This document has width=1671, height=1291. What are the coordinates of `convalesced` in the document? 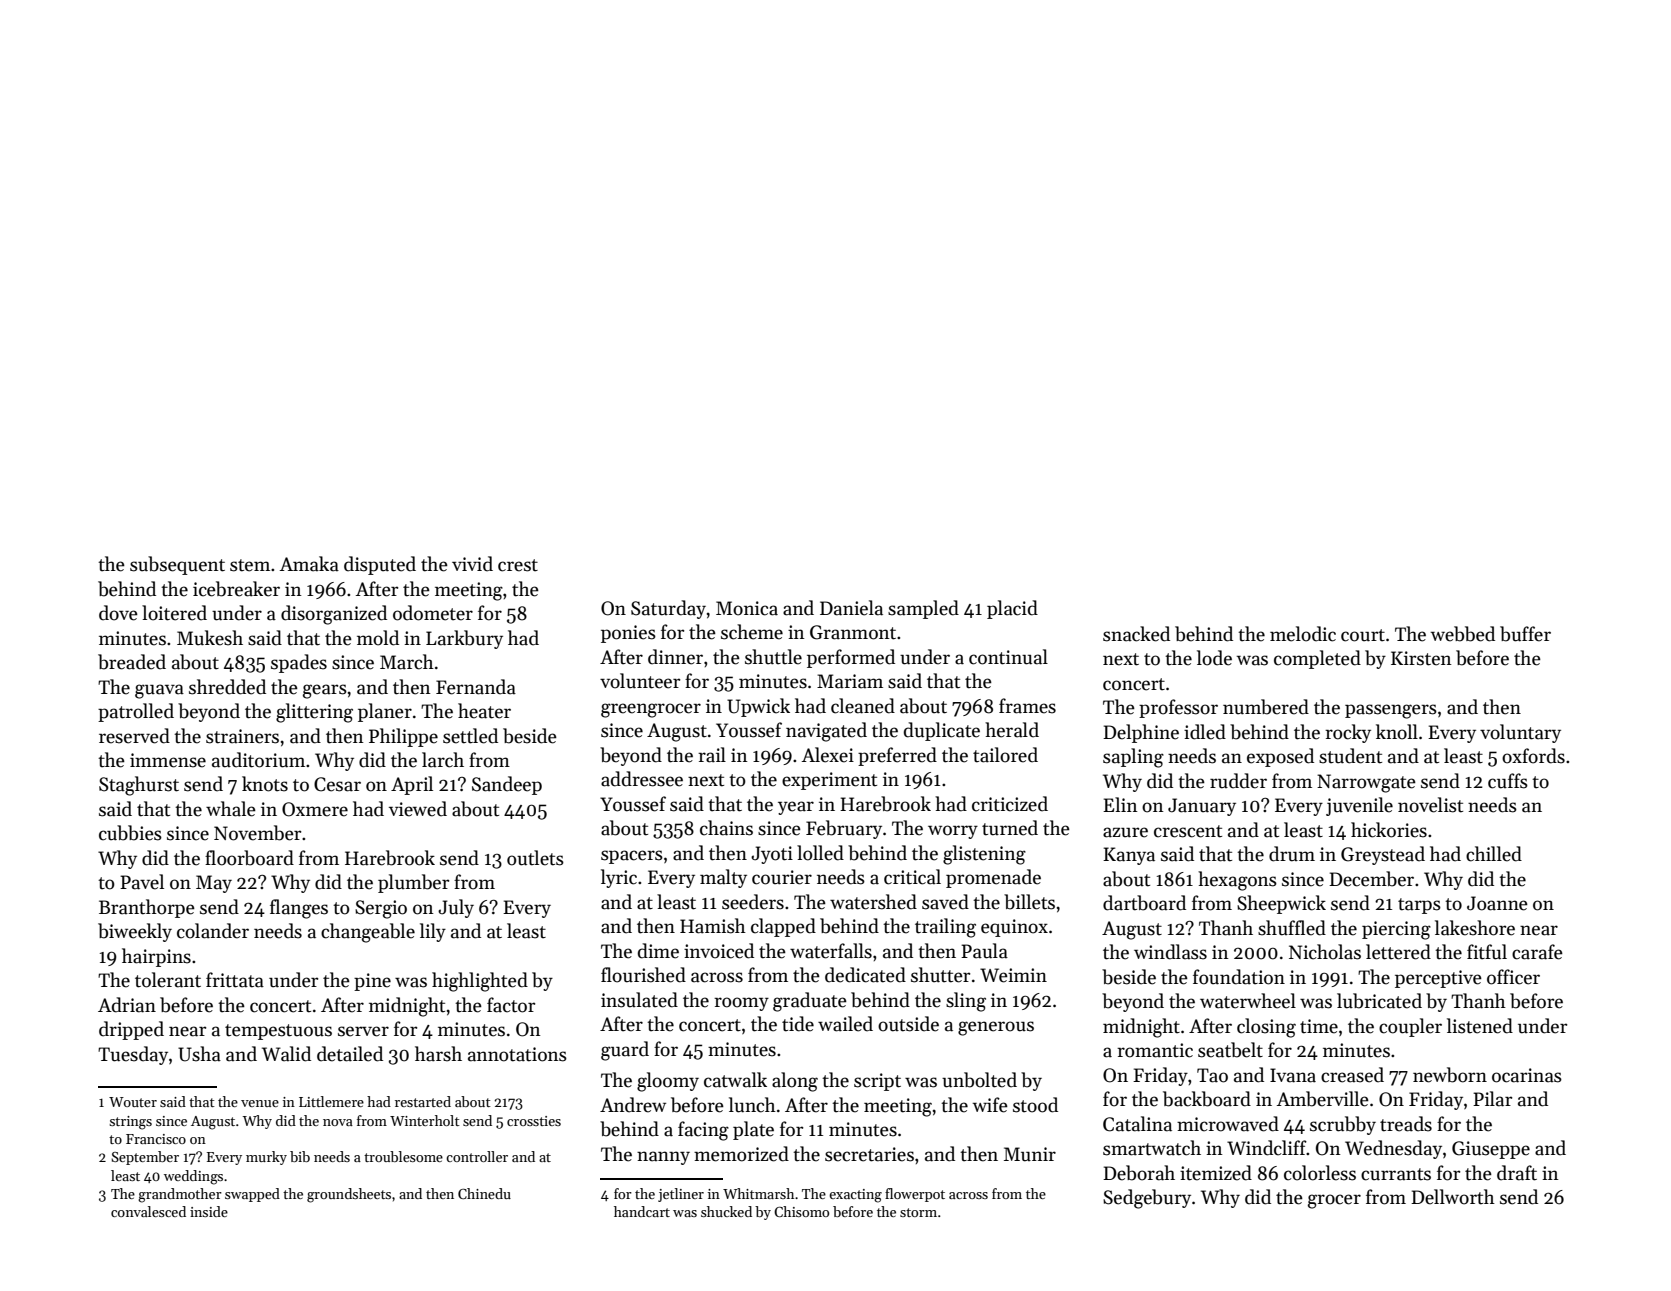 It's located at (148, 1211).
